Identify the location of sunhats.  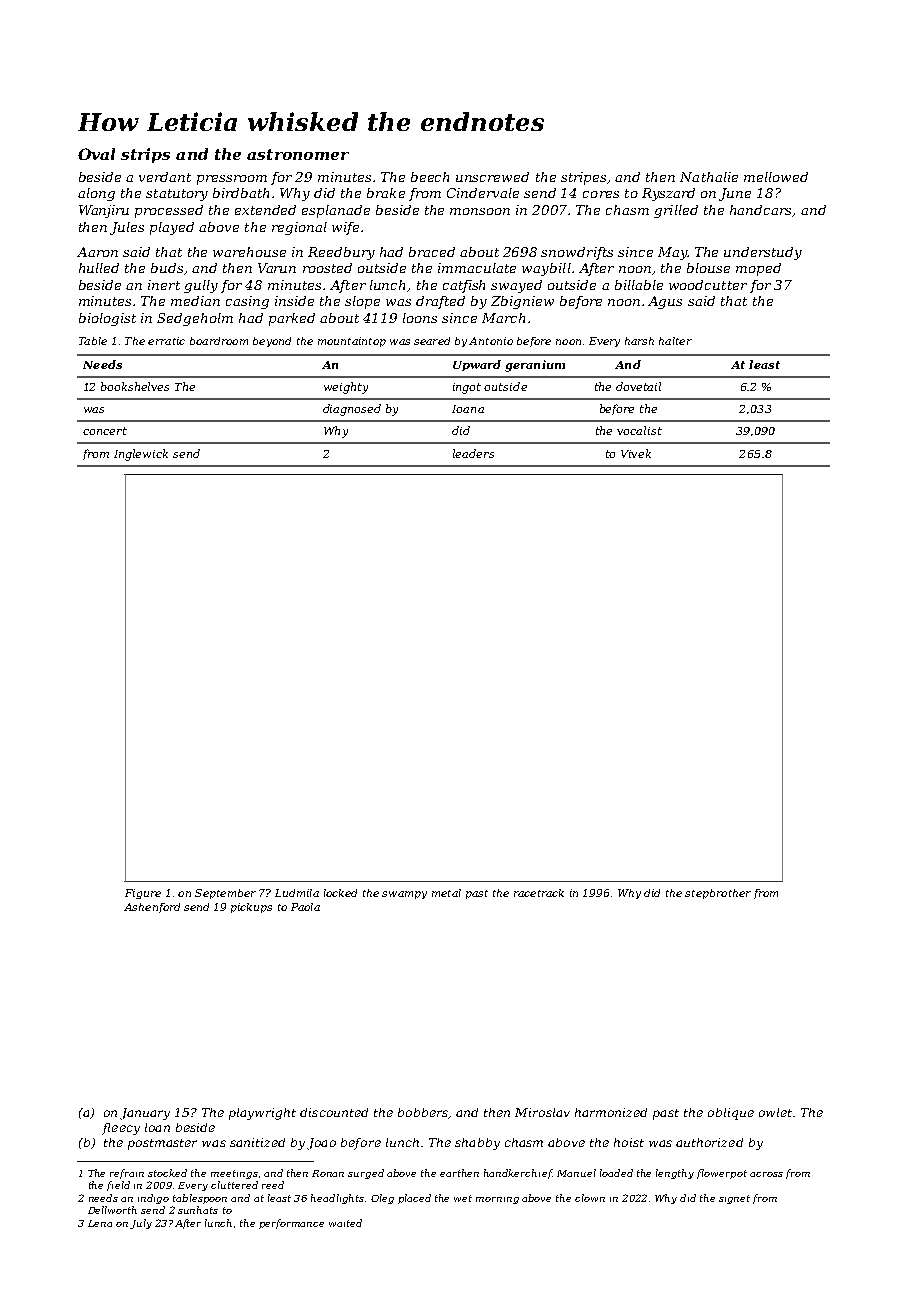
(198, 1210).
